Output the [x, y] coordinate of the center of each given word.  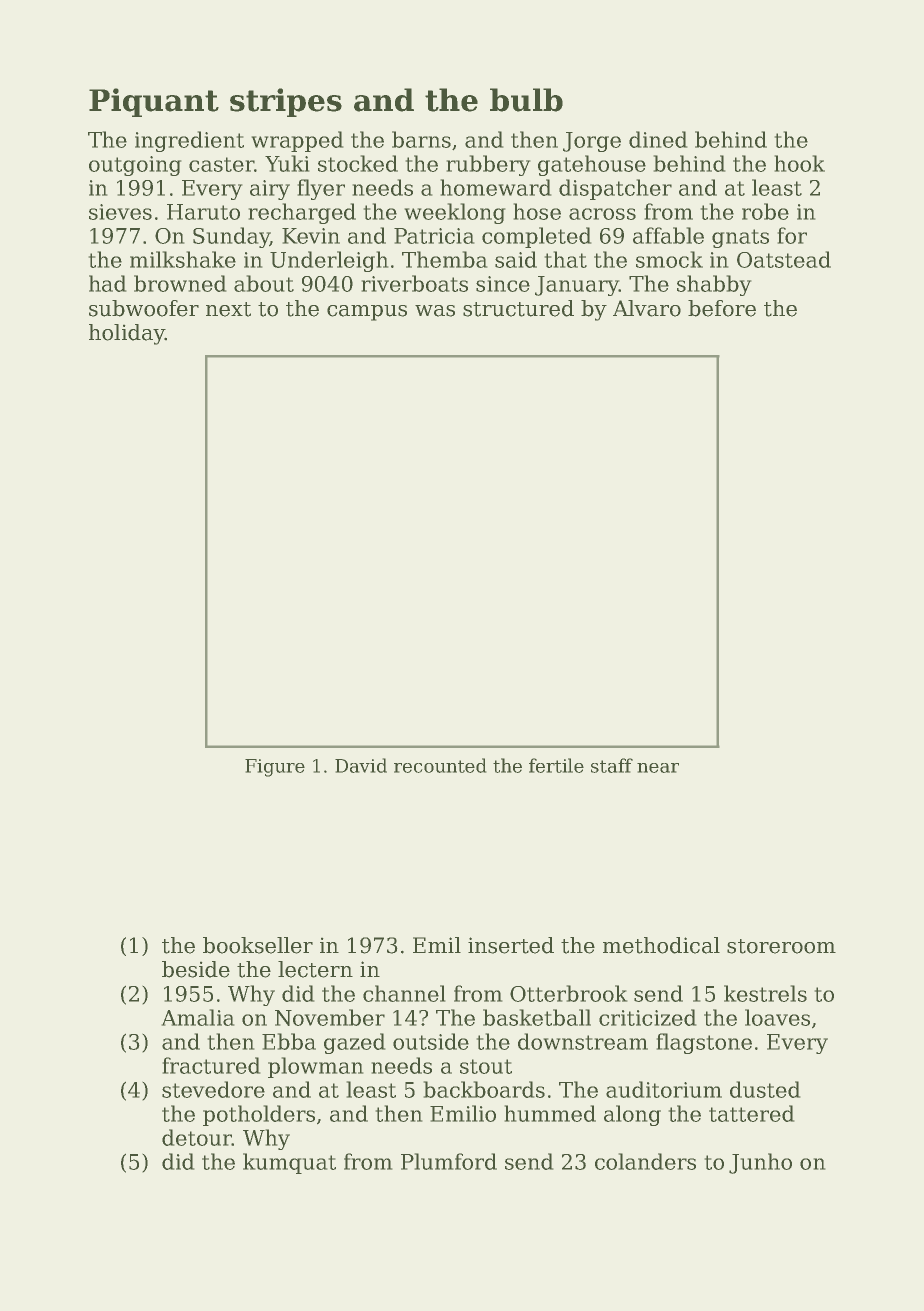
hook [800, 163]
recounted [440, 765]
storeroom [781, 946]
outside [431, 1041]
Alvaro [647, 308]
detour [197, 1137]
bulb [526, 100]
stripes [286, 102]
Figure [275, 768]
